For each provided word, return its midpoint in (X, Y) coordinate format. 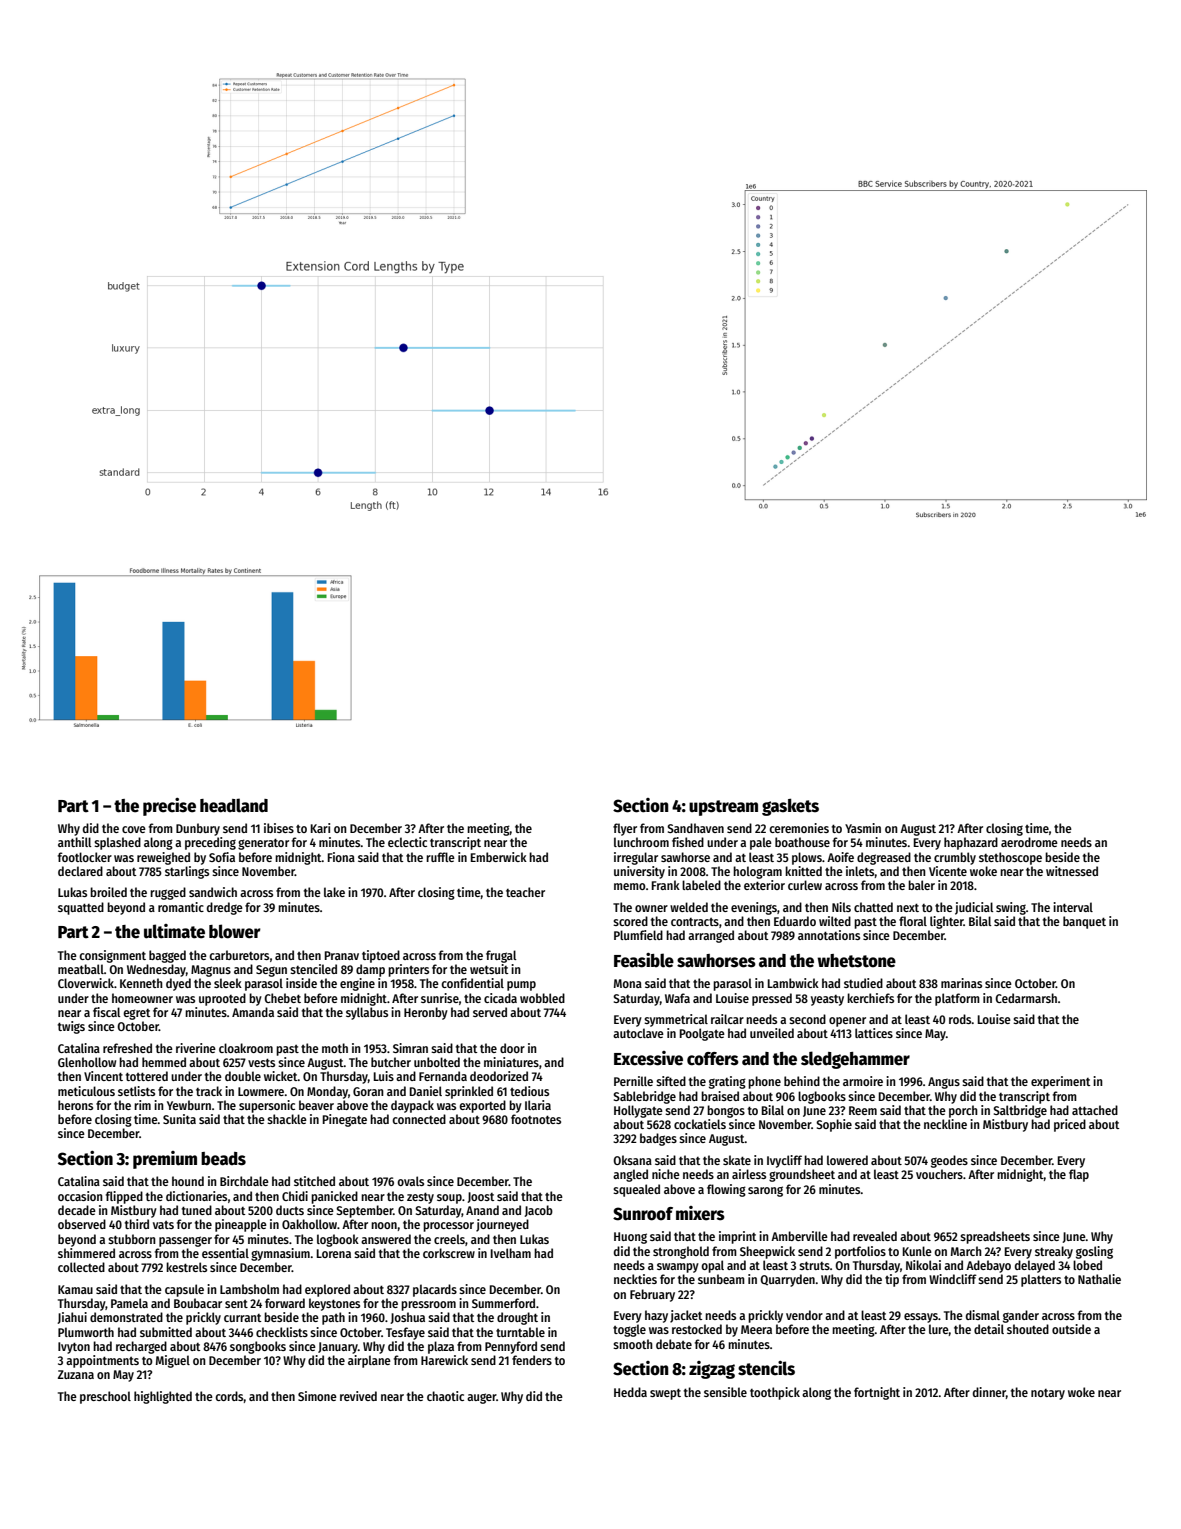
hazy (656, 1316)
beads (223, 1159)
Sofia (222, 857)
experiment (1060, 1082)
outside (1071, 1329)
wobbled (542, 998)
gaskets (790, 807)
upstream (723, 808)
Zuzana (76, 1374)
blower (235, 931)
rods (960, 1019)
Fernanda (443, 1076)
